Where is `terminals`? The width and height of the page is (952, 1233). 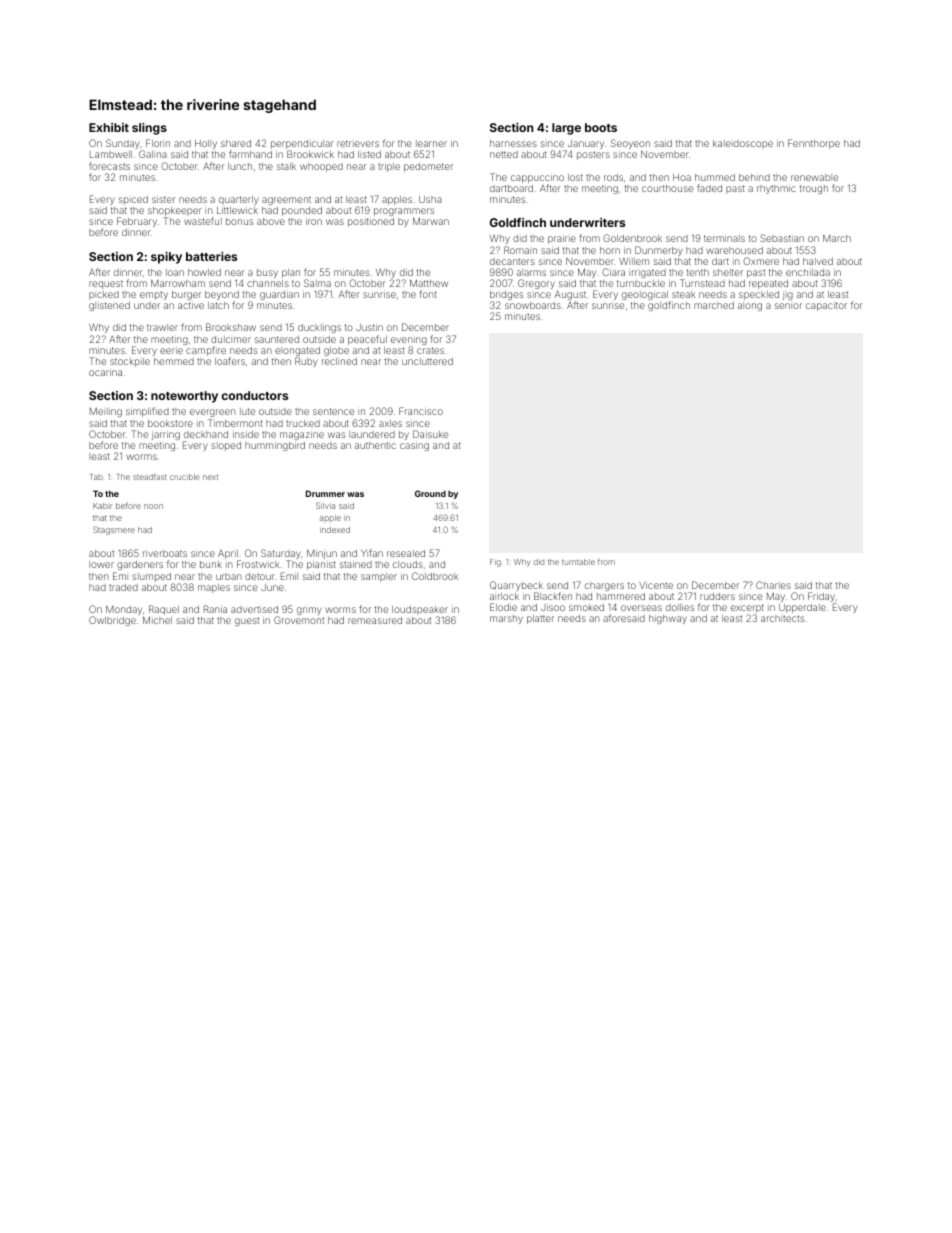
terminals is located at coordinates (724, 238).
